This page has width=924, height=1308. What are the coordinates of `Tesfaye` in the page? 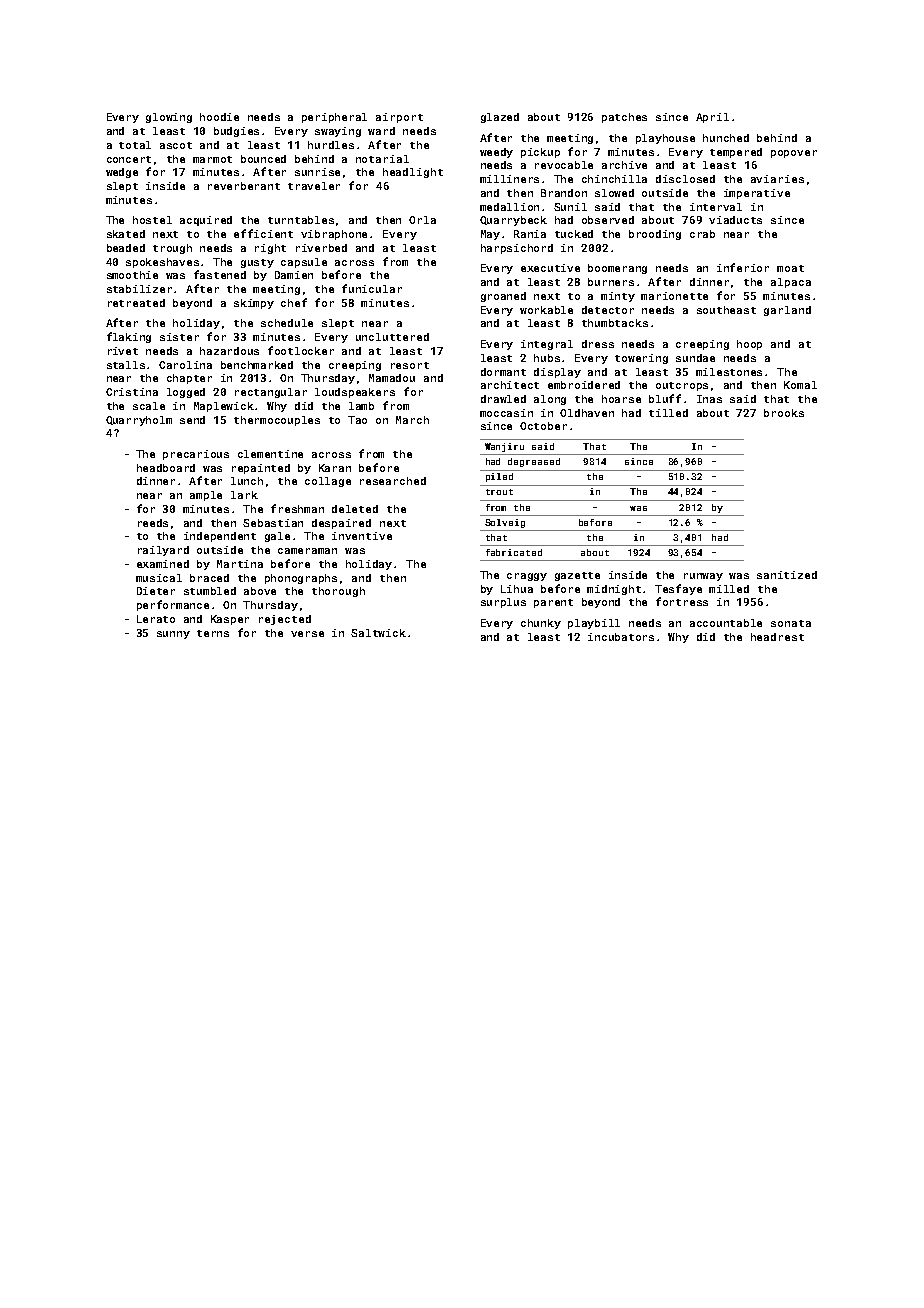 It's located at (678, 589).
